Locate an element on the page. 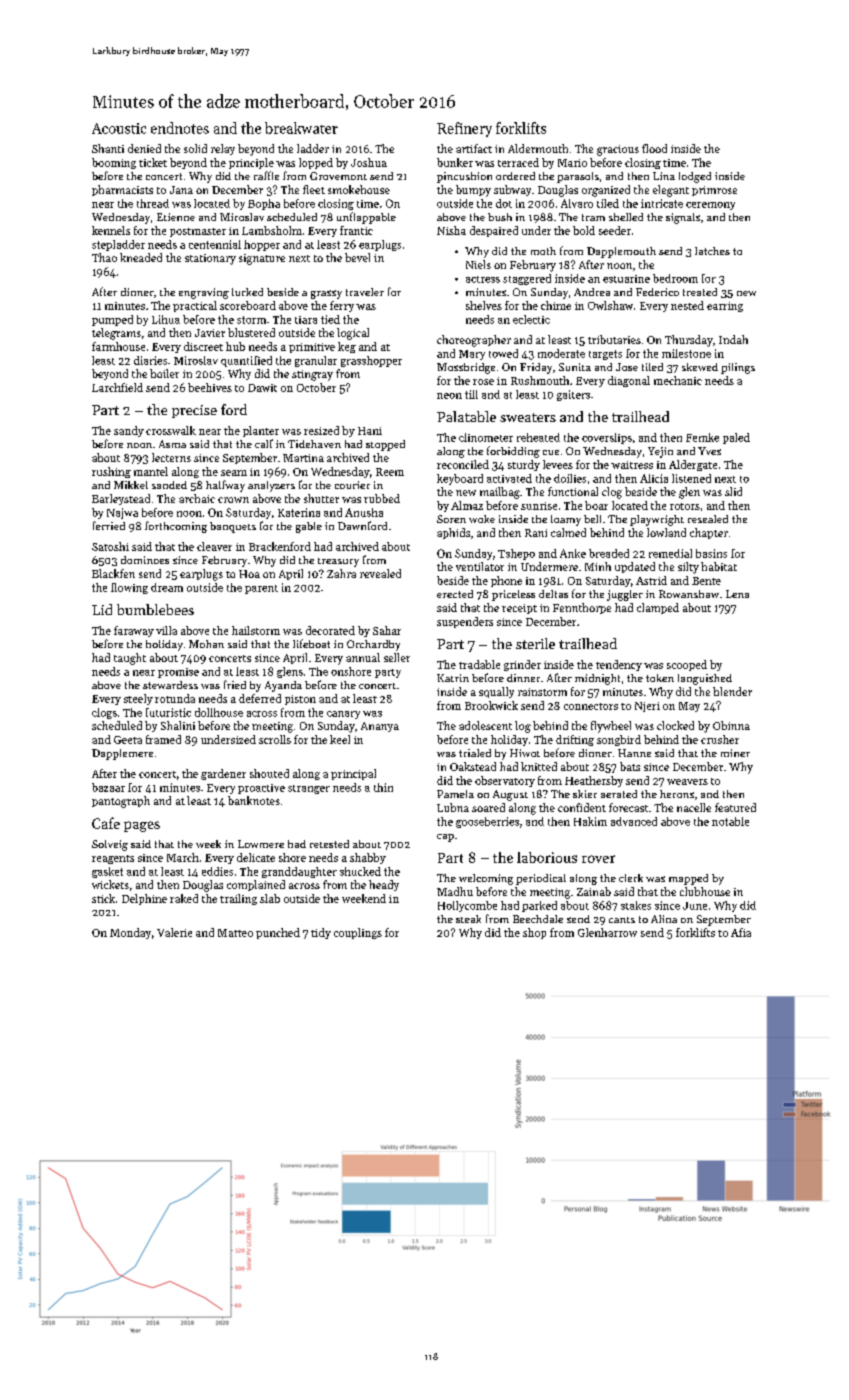 Image resolution: width=849 pixels, height=1400 pixels. relay is located at coordinates (223, 149).
